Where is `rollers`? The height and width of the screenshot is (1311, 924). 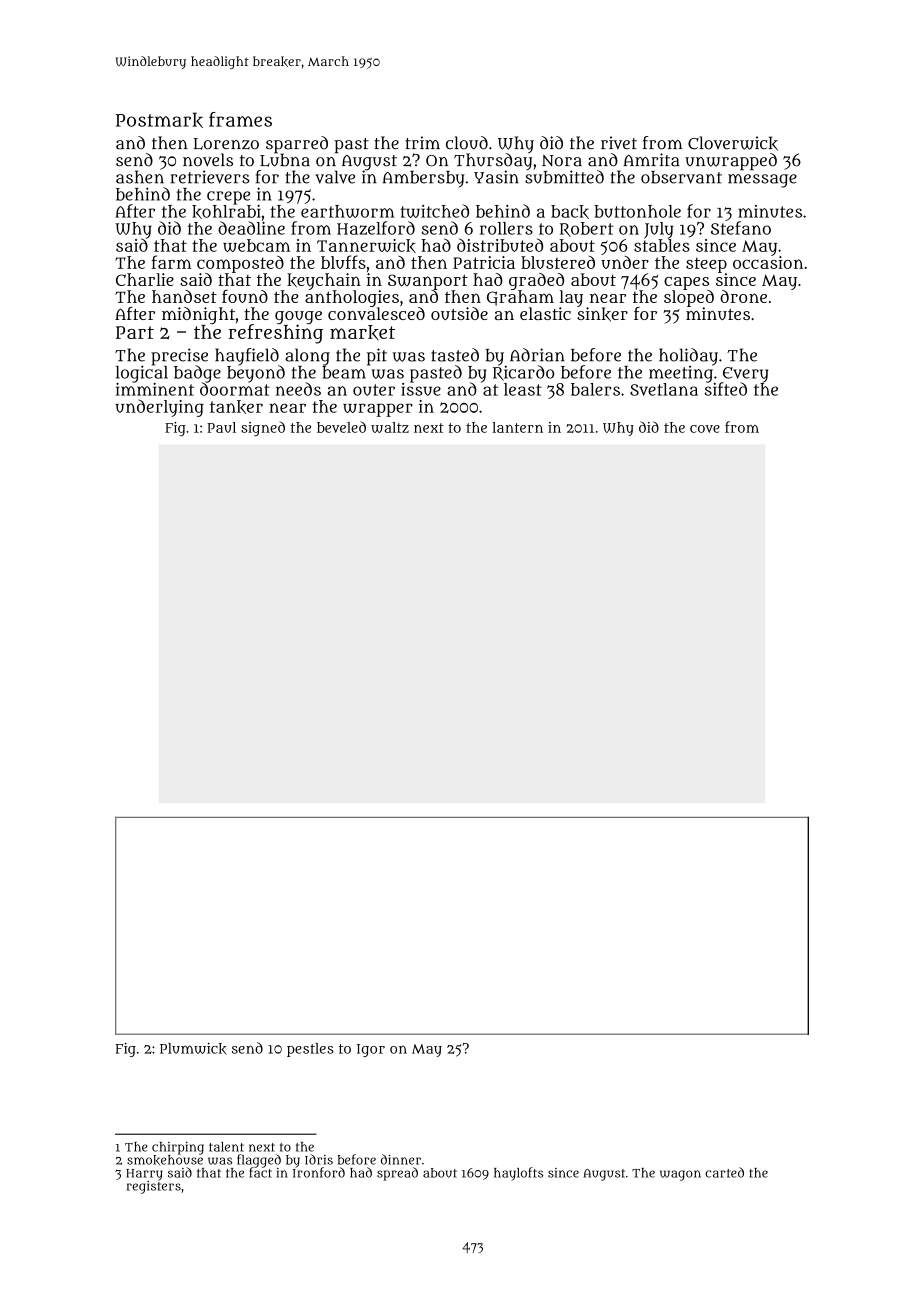
rollers is located at coordinates (506, 228).
